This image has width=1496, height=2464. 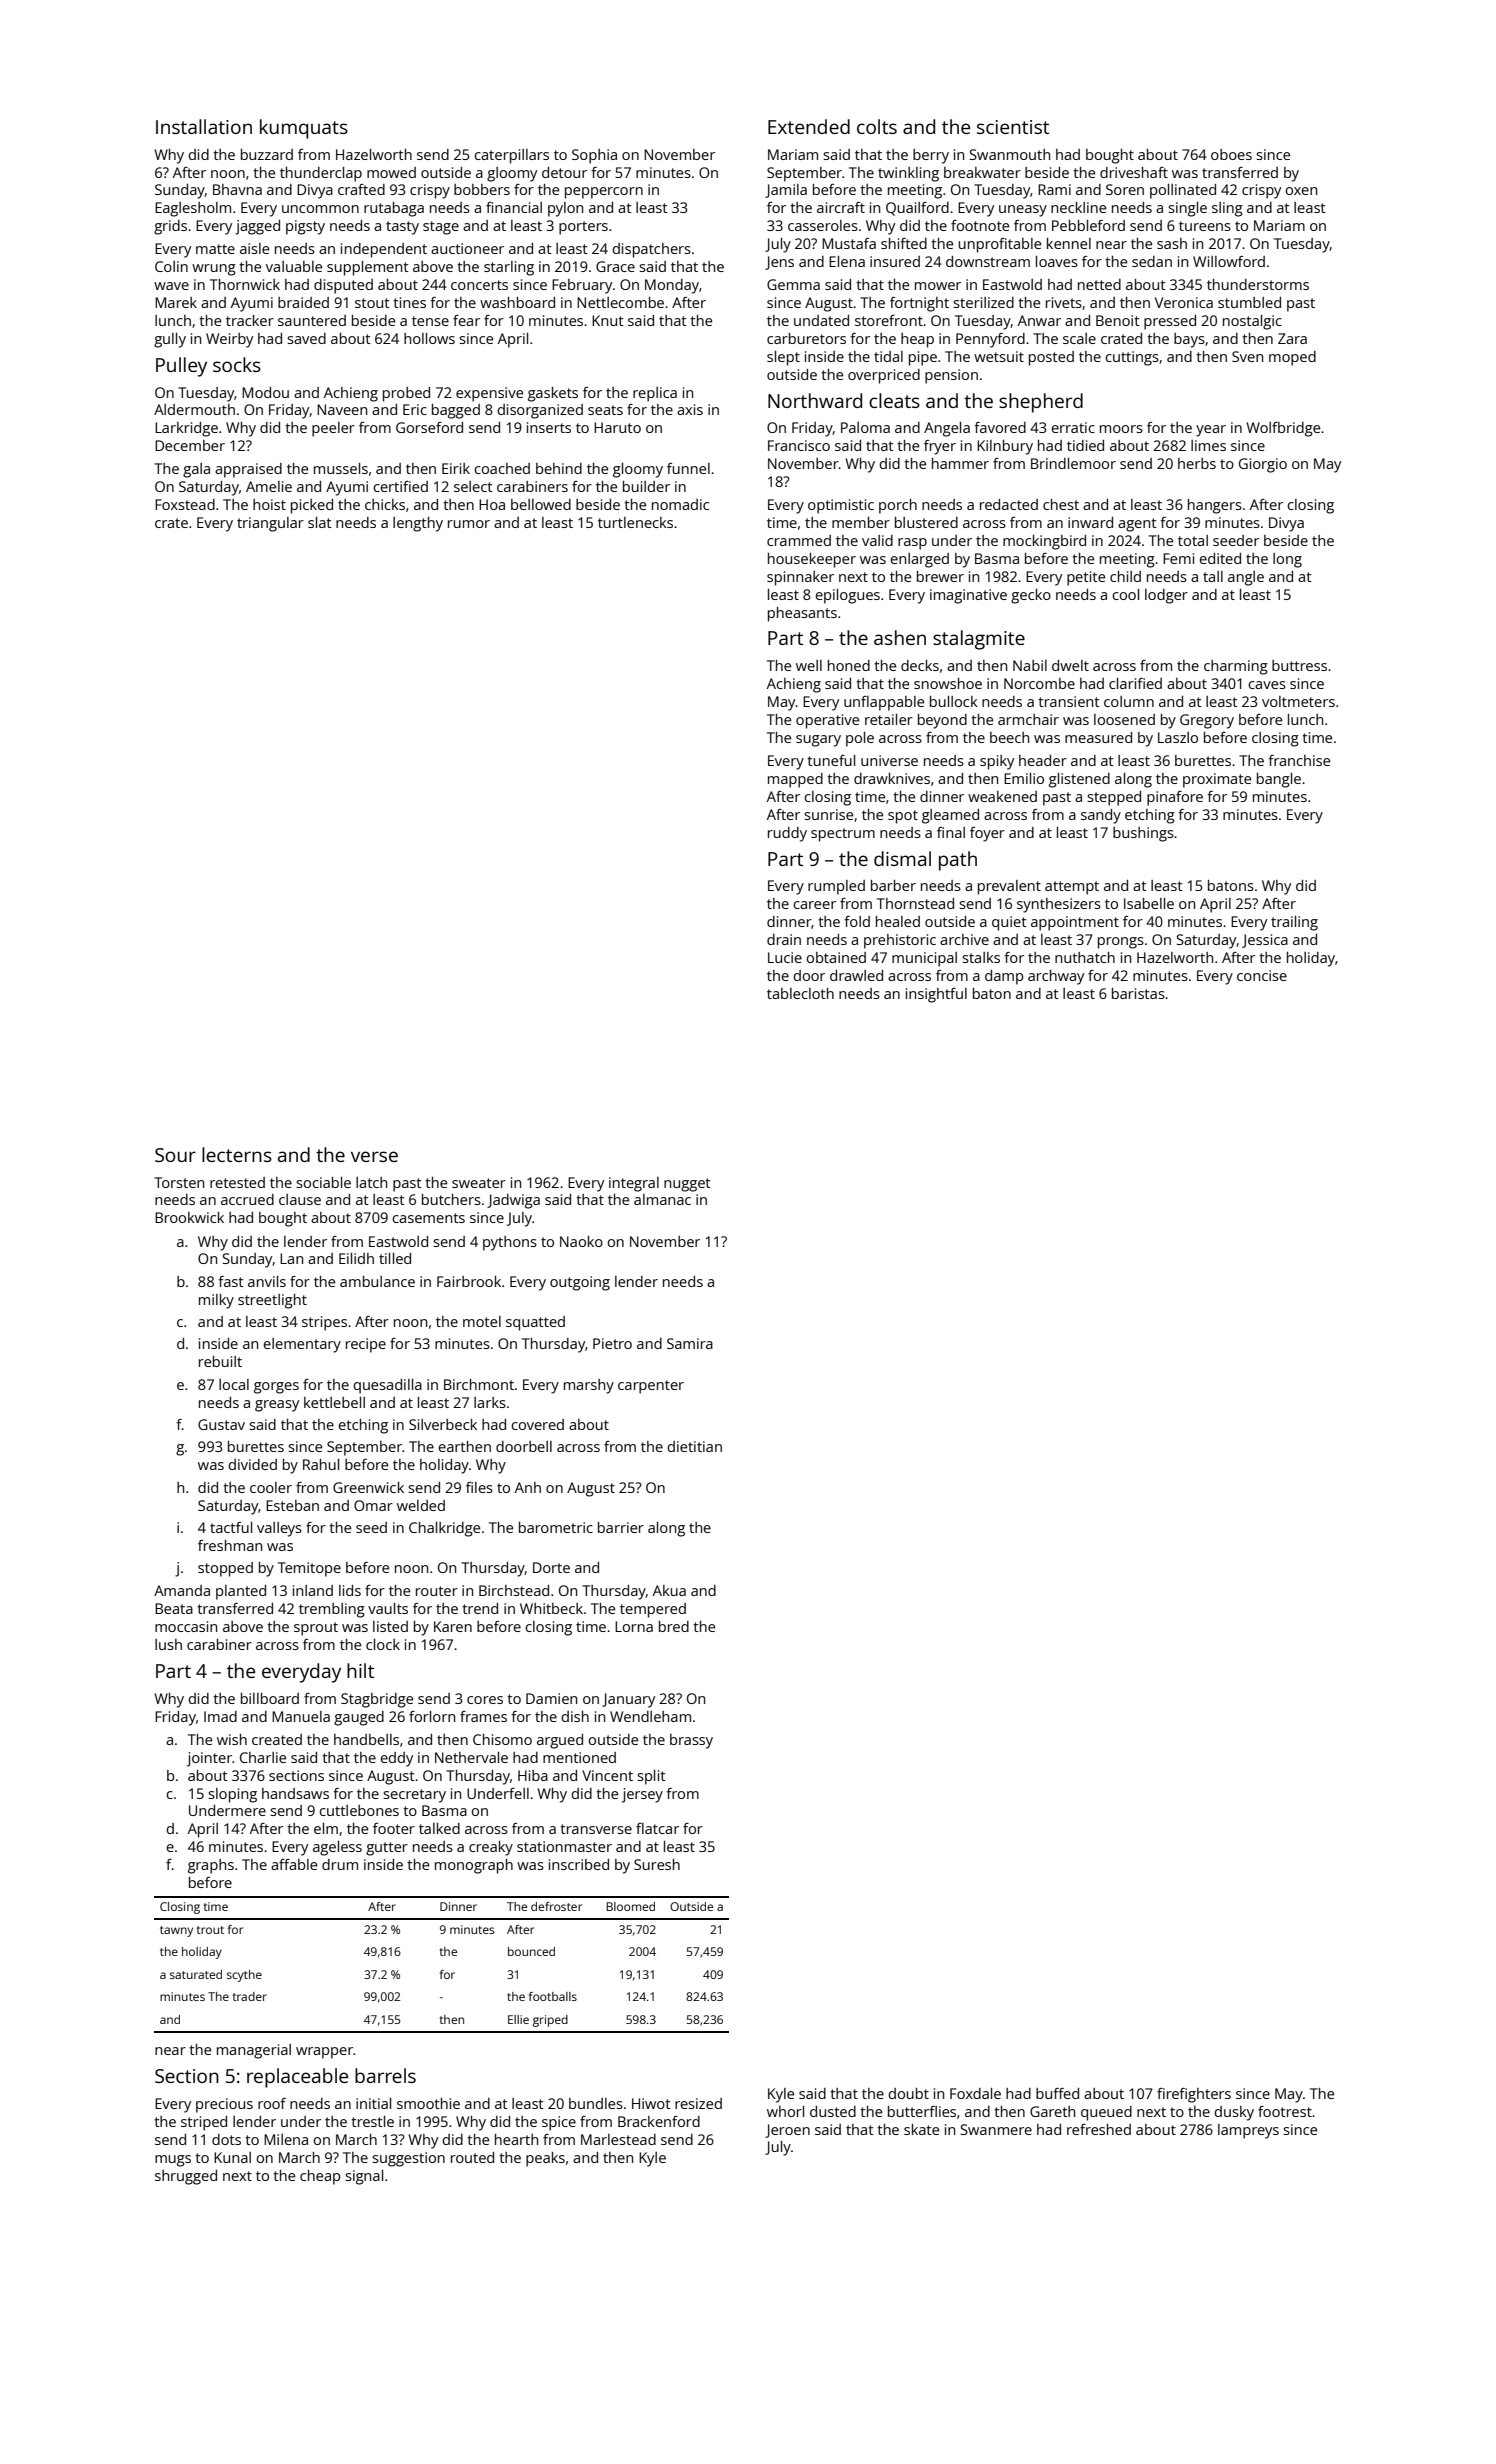 What do you see at coordinates (635, 522) in the image?
I see `turtlenecks` at bounding box center [635, 522].
